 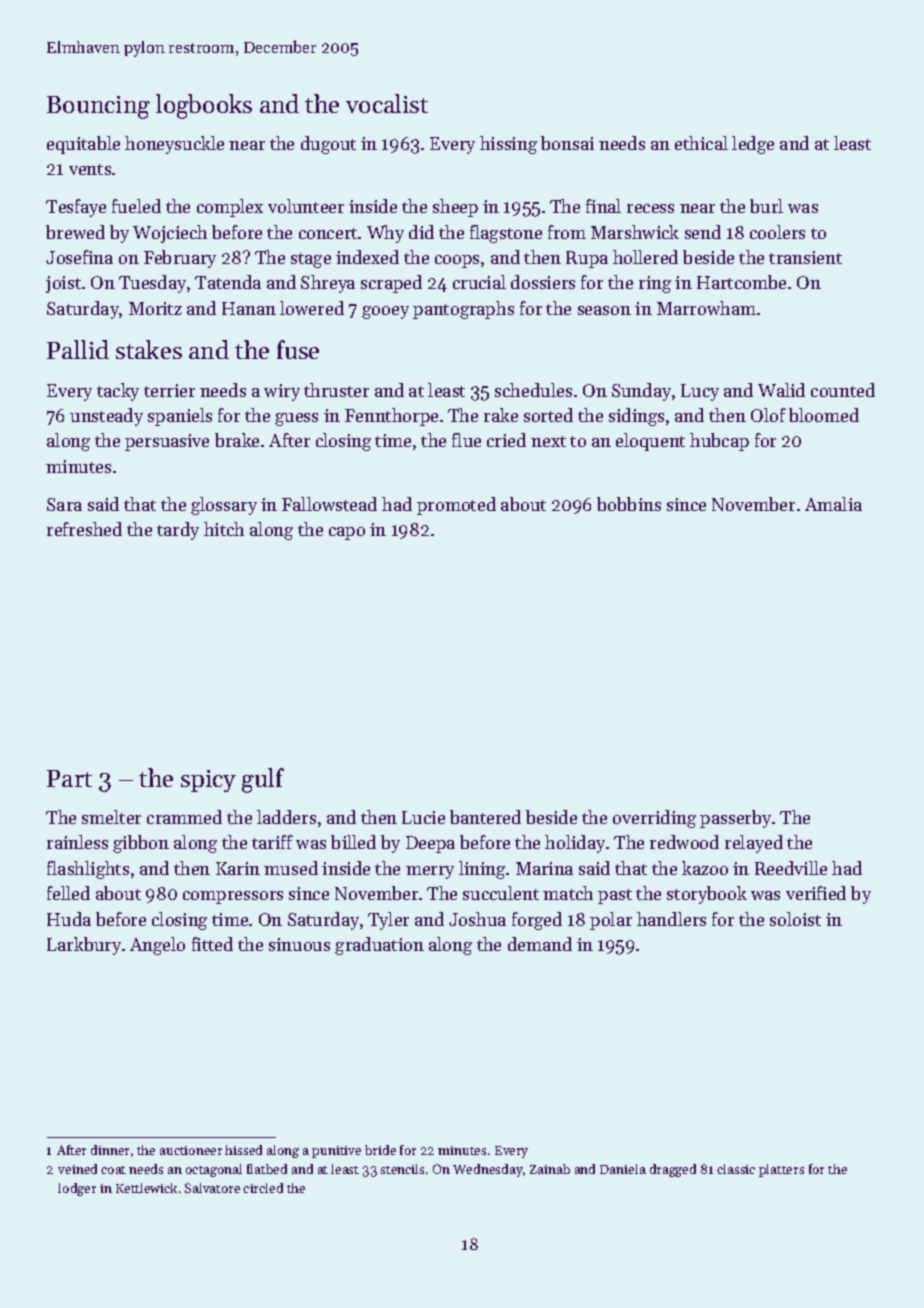 I want to click on ledge, so click(x=753, y=145).
